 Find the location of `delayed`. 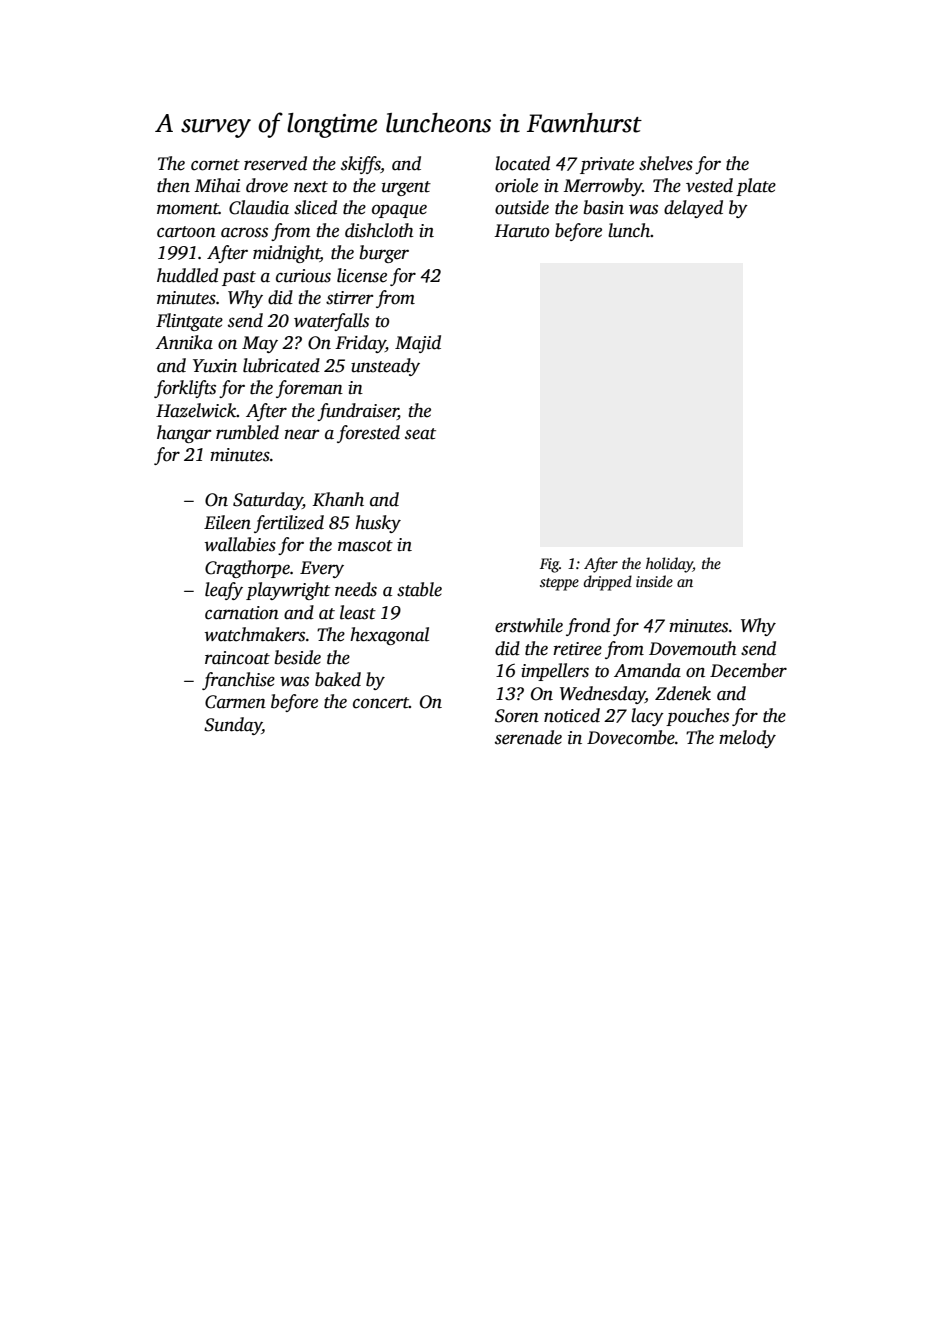

delayed is located at coordinates (693, 209).
